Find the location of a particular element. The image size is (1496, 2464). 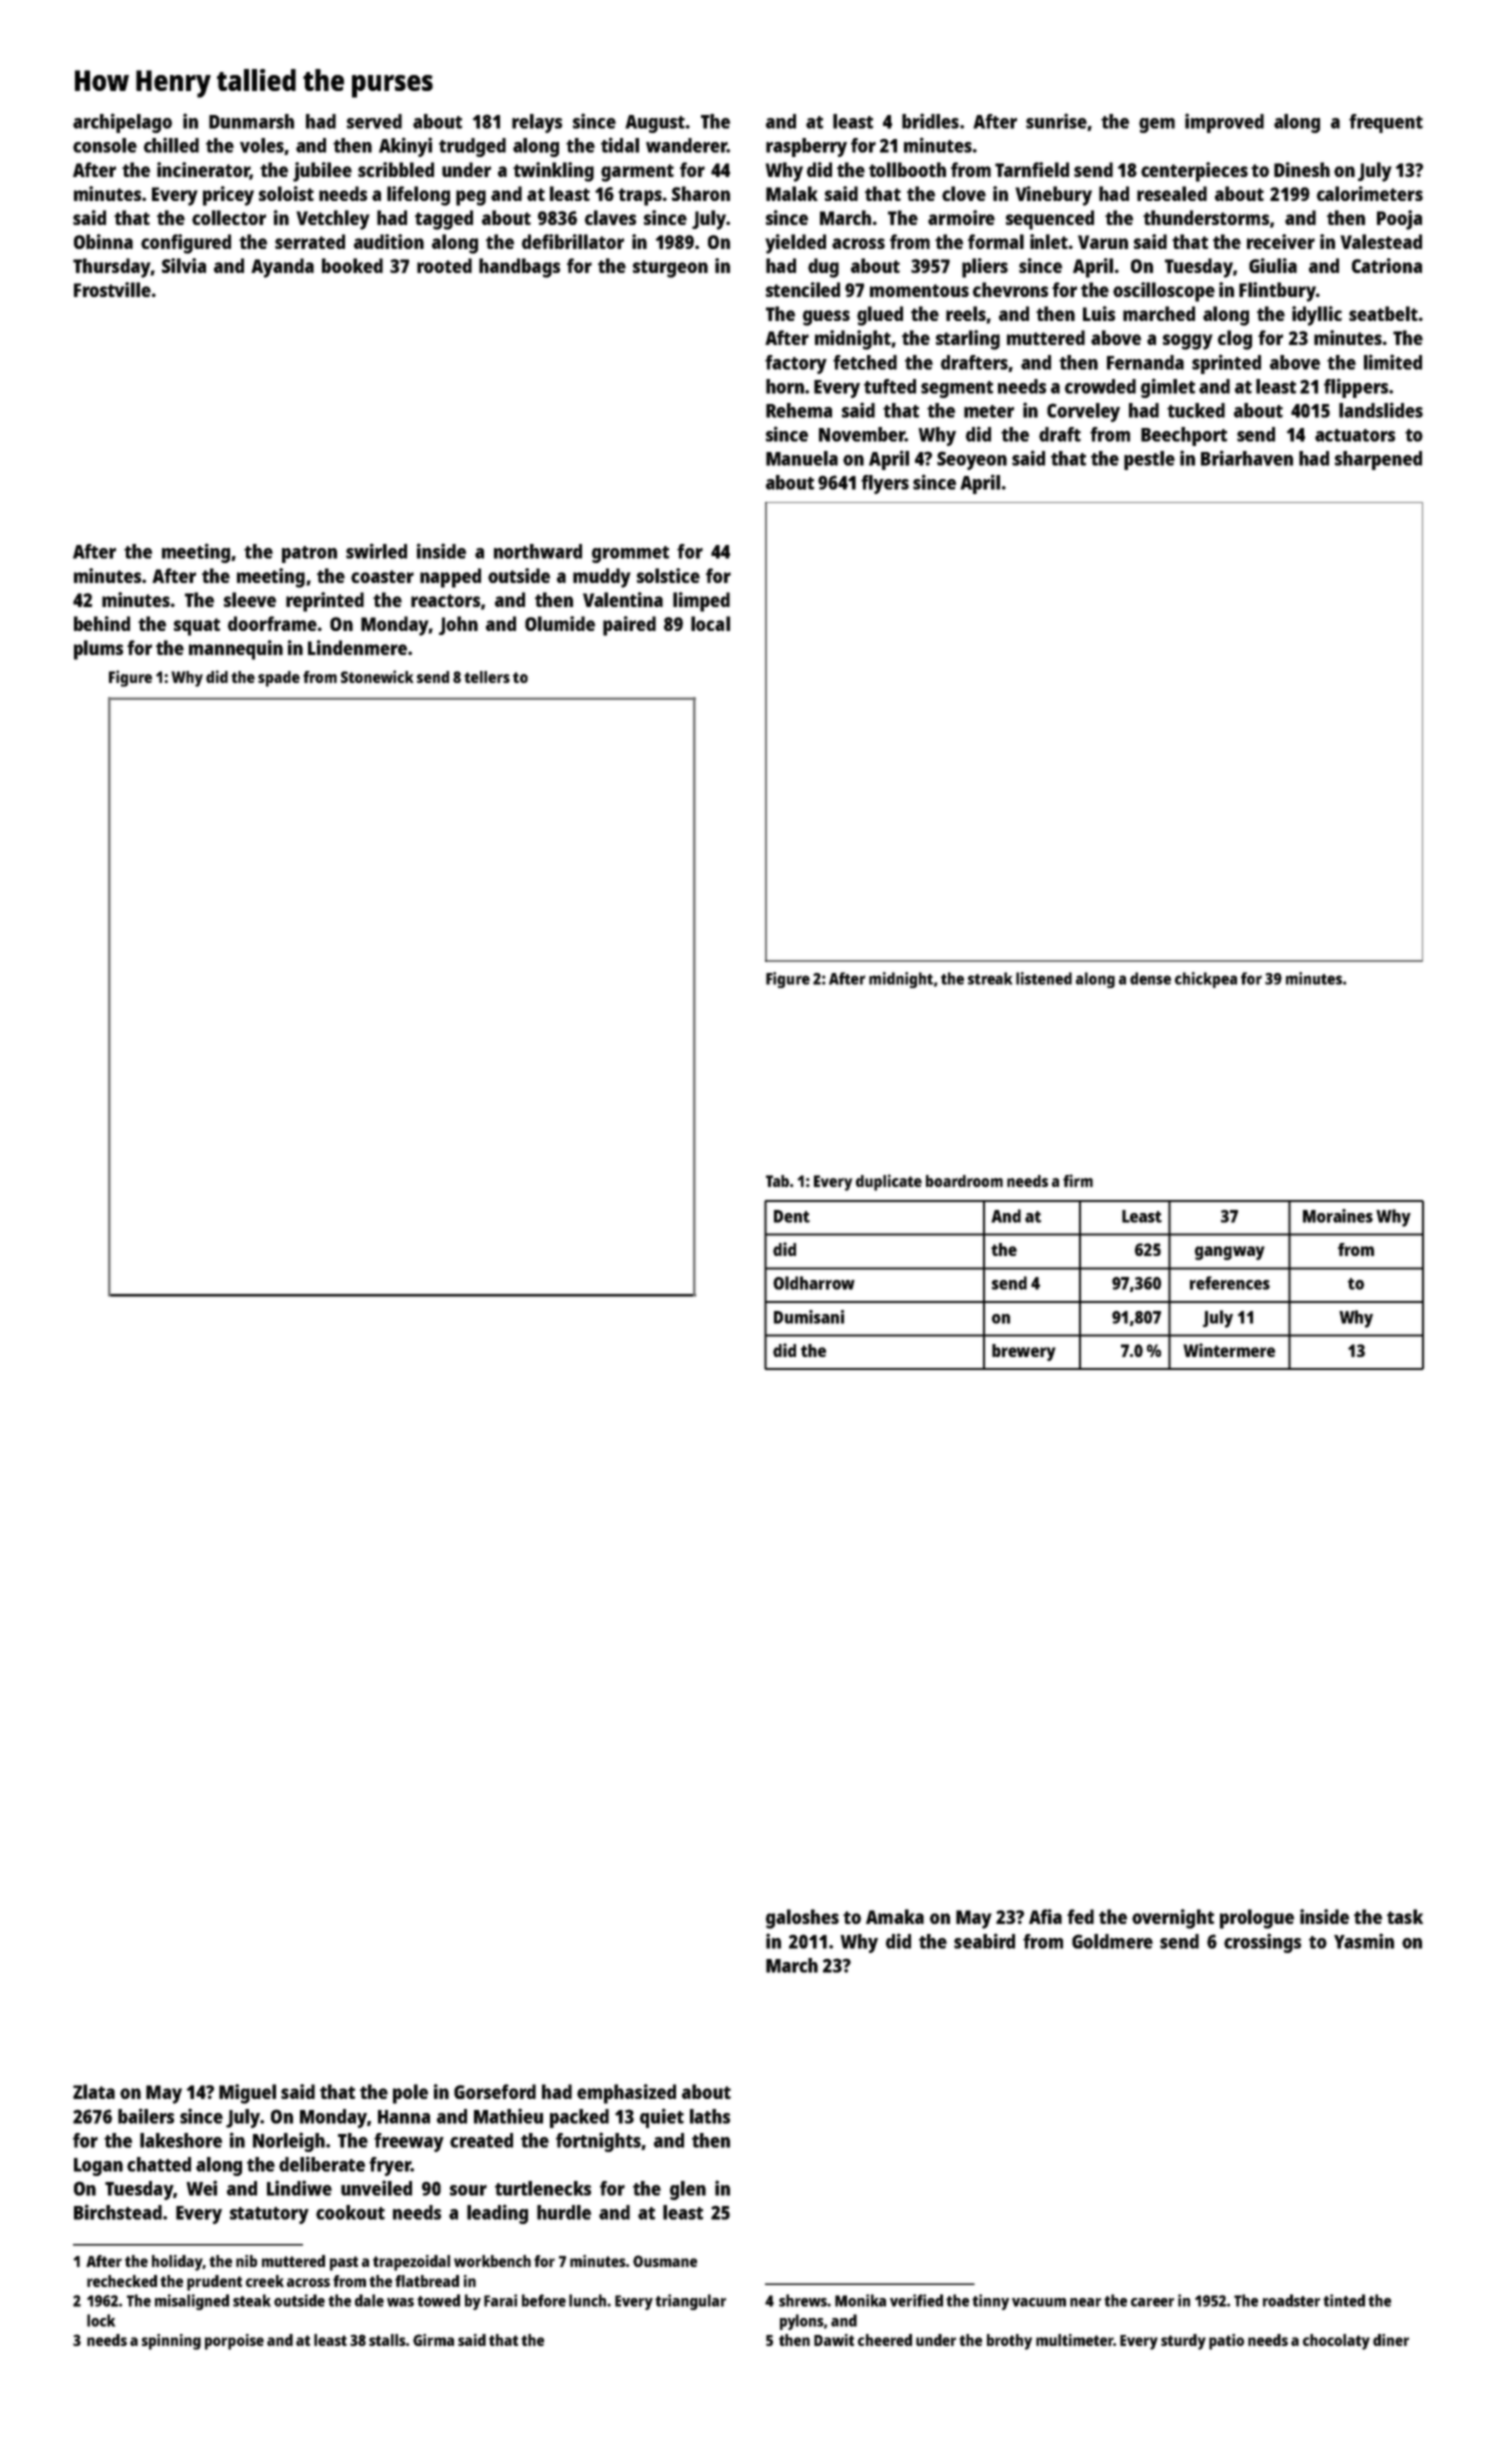

August is located at coordinates (655, 124).
